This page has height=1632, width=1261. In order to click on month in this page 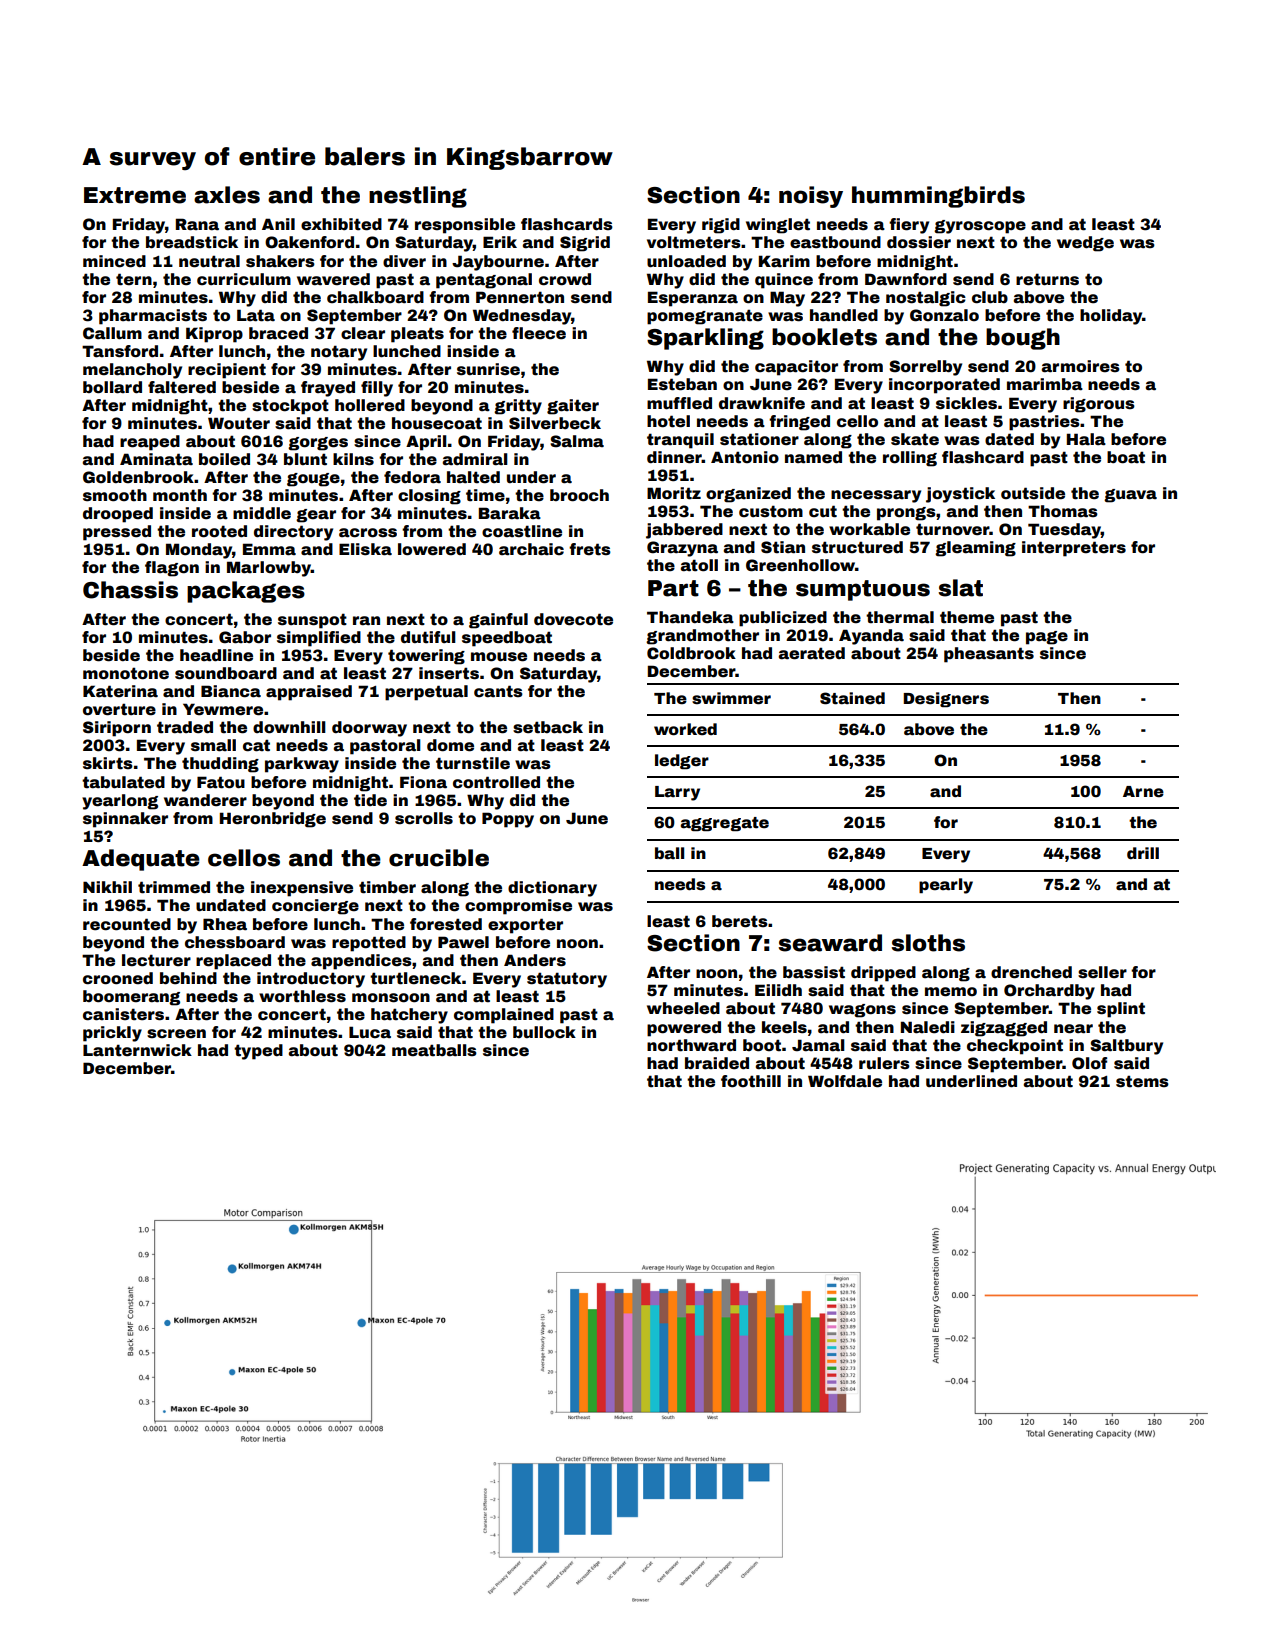, I will do `click(180, 495)`.
